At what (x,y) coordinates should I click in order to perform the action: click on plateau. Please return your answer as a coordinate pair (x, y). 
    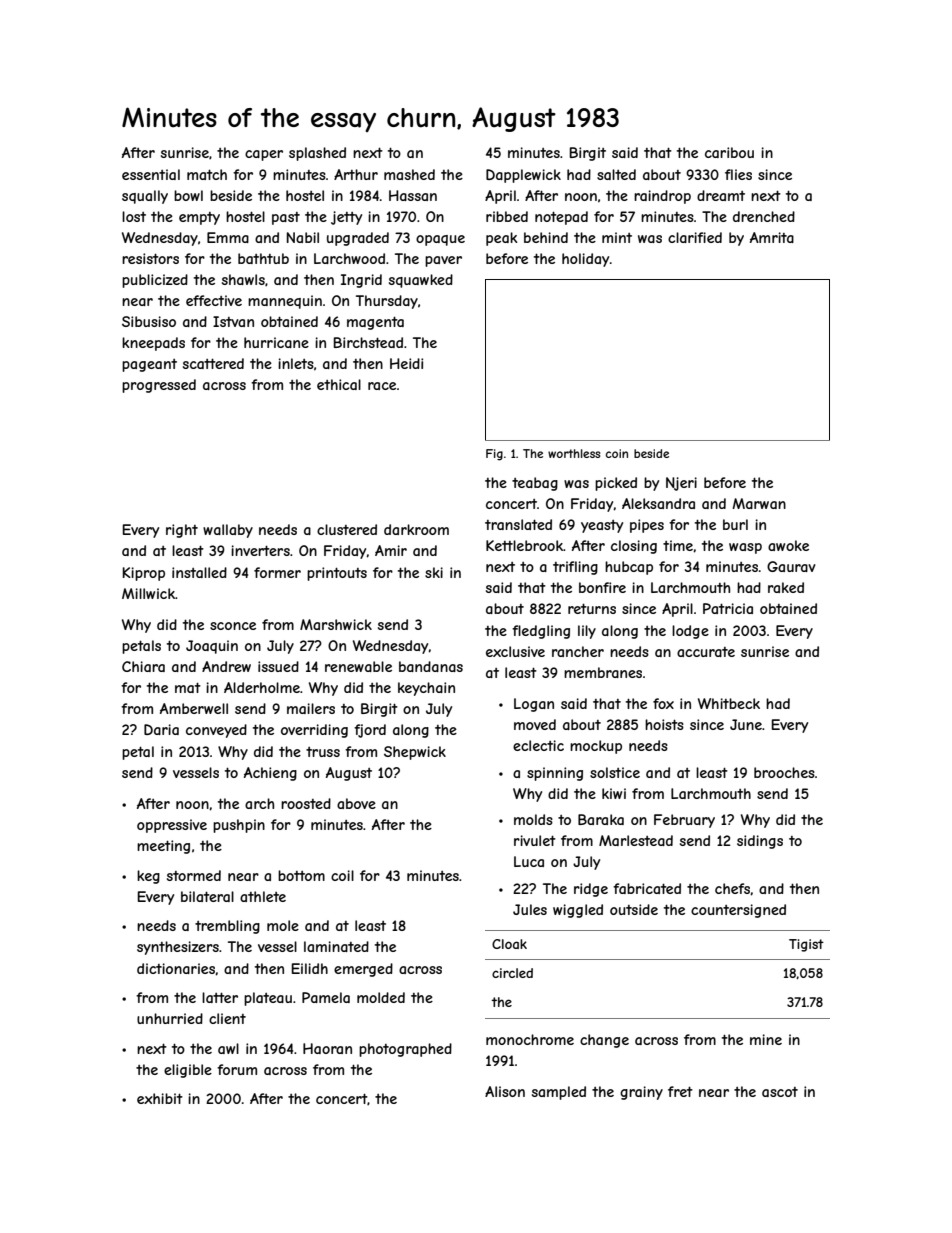
    Looking at the image, I should click on (268, 999).
